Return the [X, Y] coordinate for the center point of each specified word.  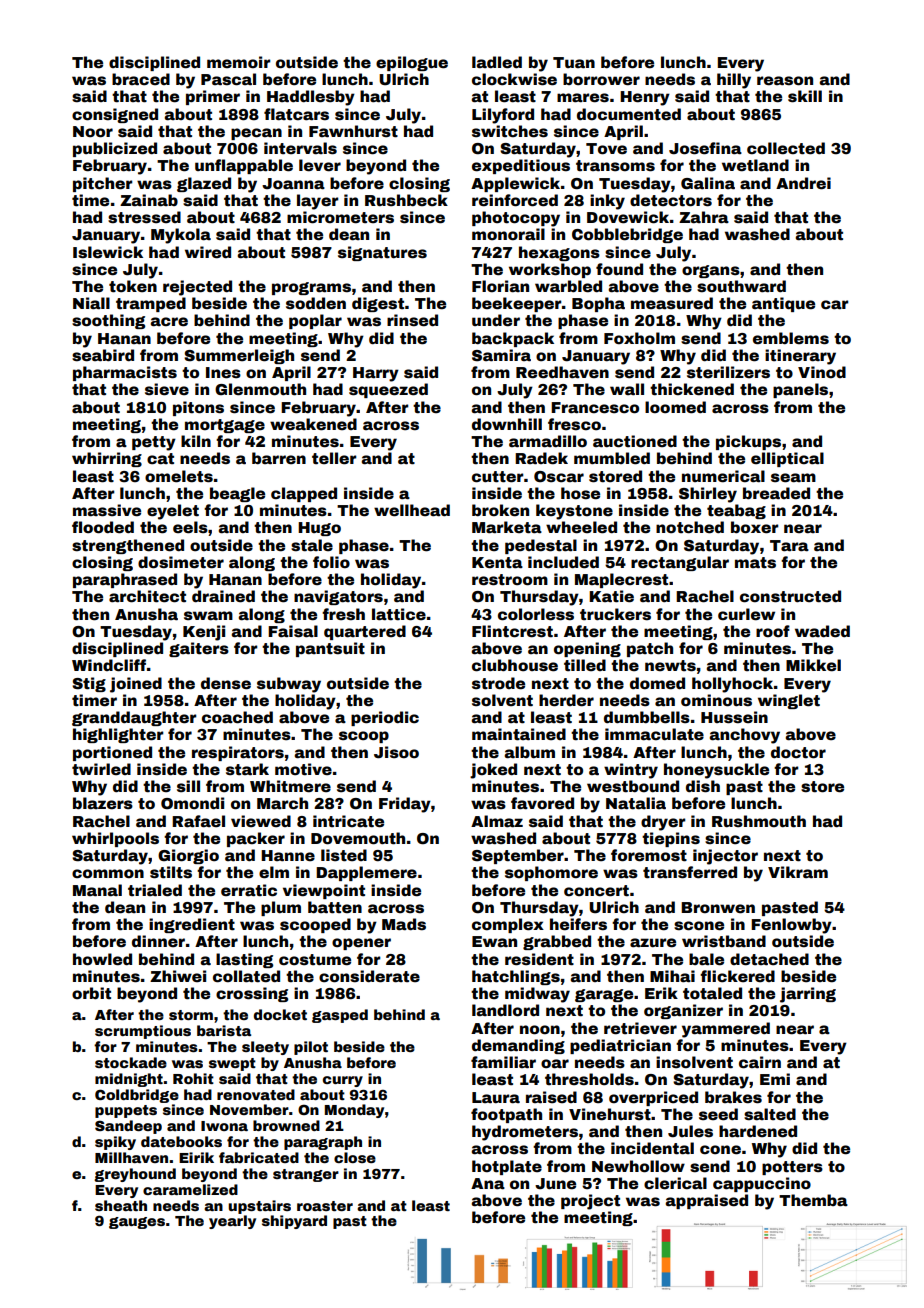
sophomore [551, 873]
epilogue [412, 63]
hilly [734, 81]
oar [555, 1064]
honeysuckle [716, 771]
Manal [97, 890]
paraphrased [125, 580]
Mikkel [813, 665]
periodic [385, 718]
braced [141, 79]
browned [286, 1125]
